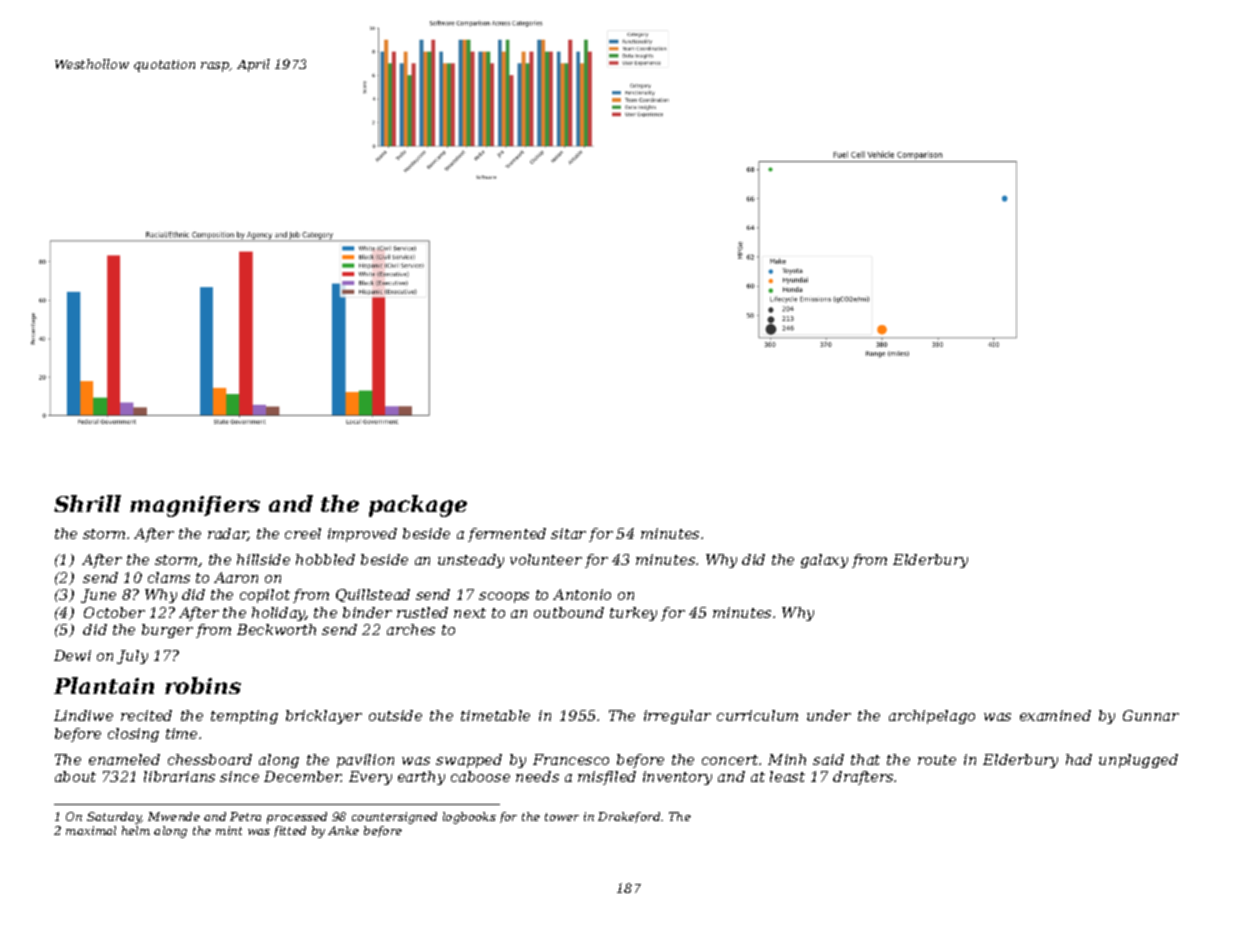  I want to click on Drakeford, so click(629, 817).
